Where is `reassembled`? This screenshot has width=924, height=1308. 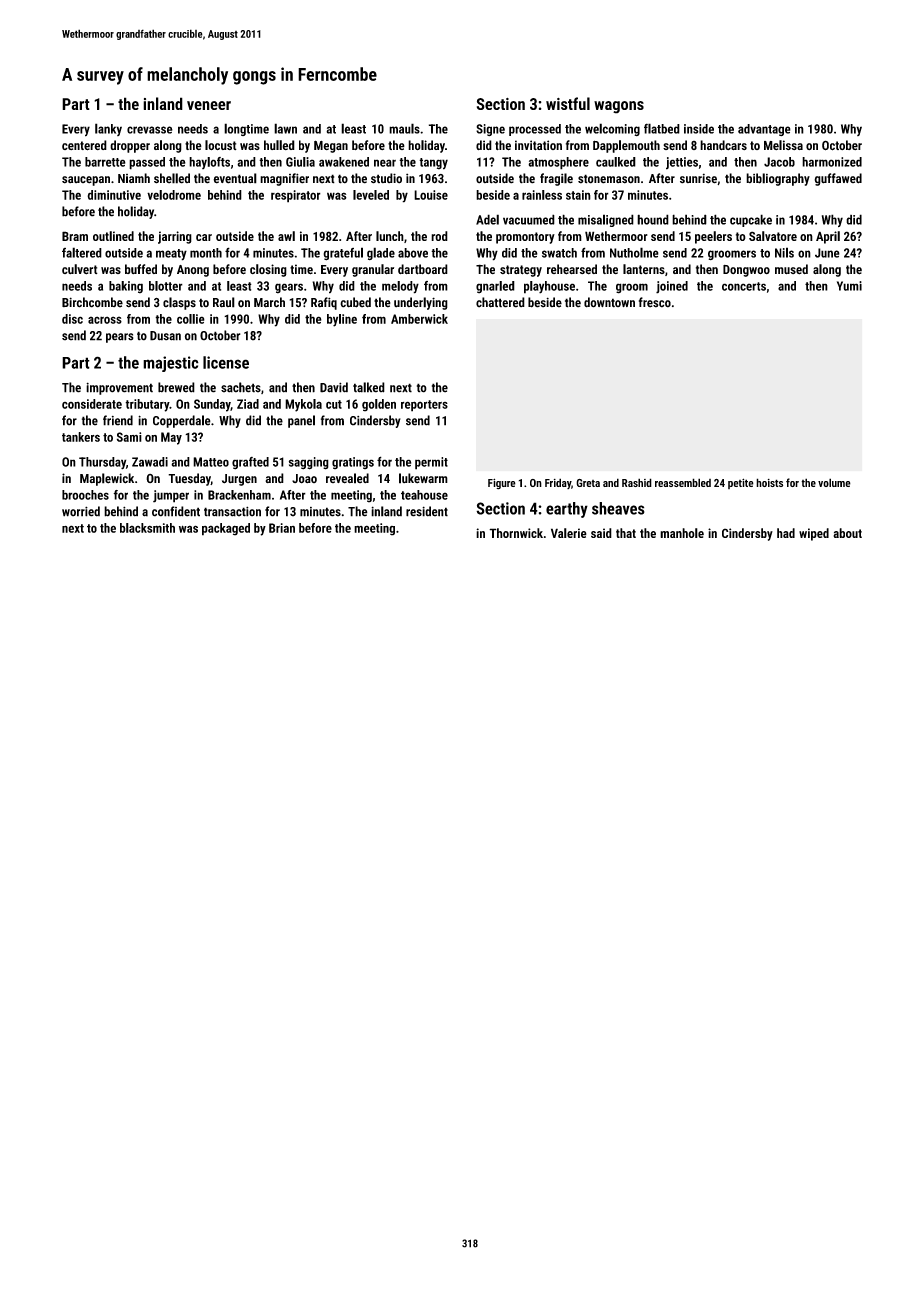
reassembled is located at coordinates (683, 482).
